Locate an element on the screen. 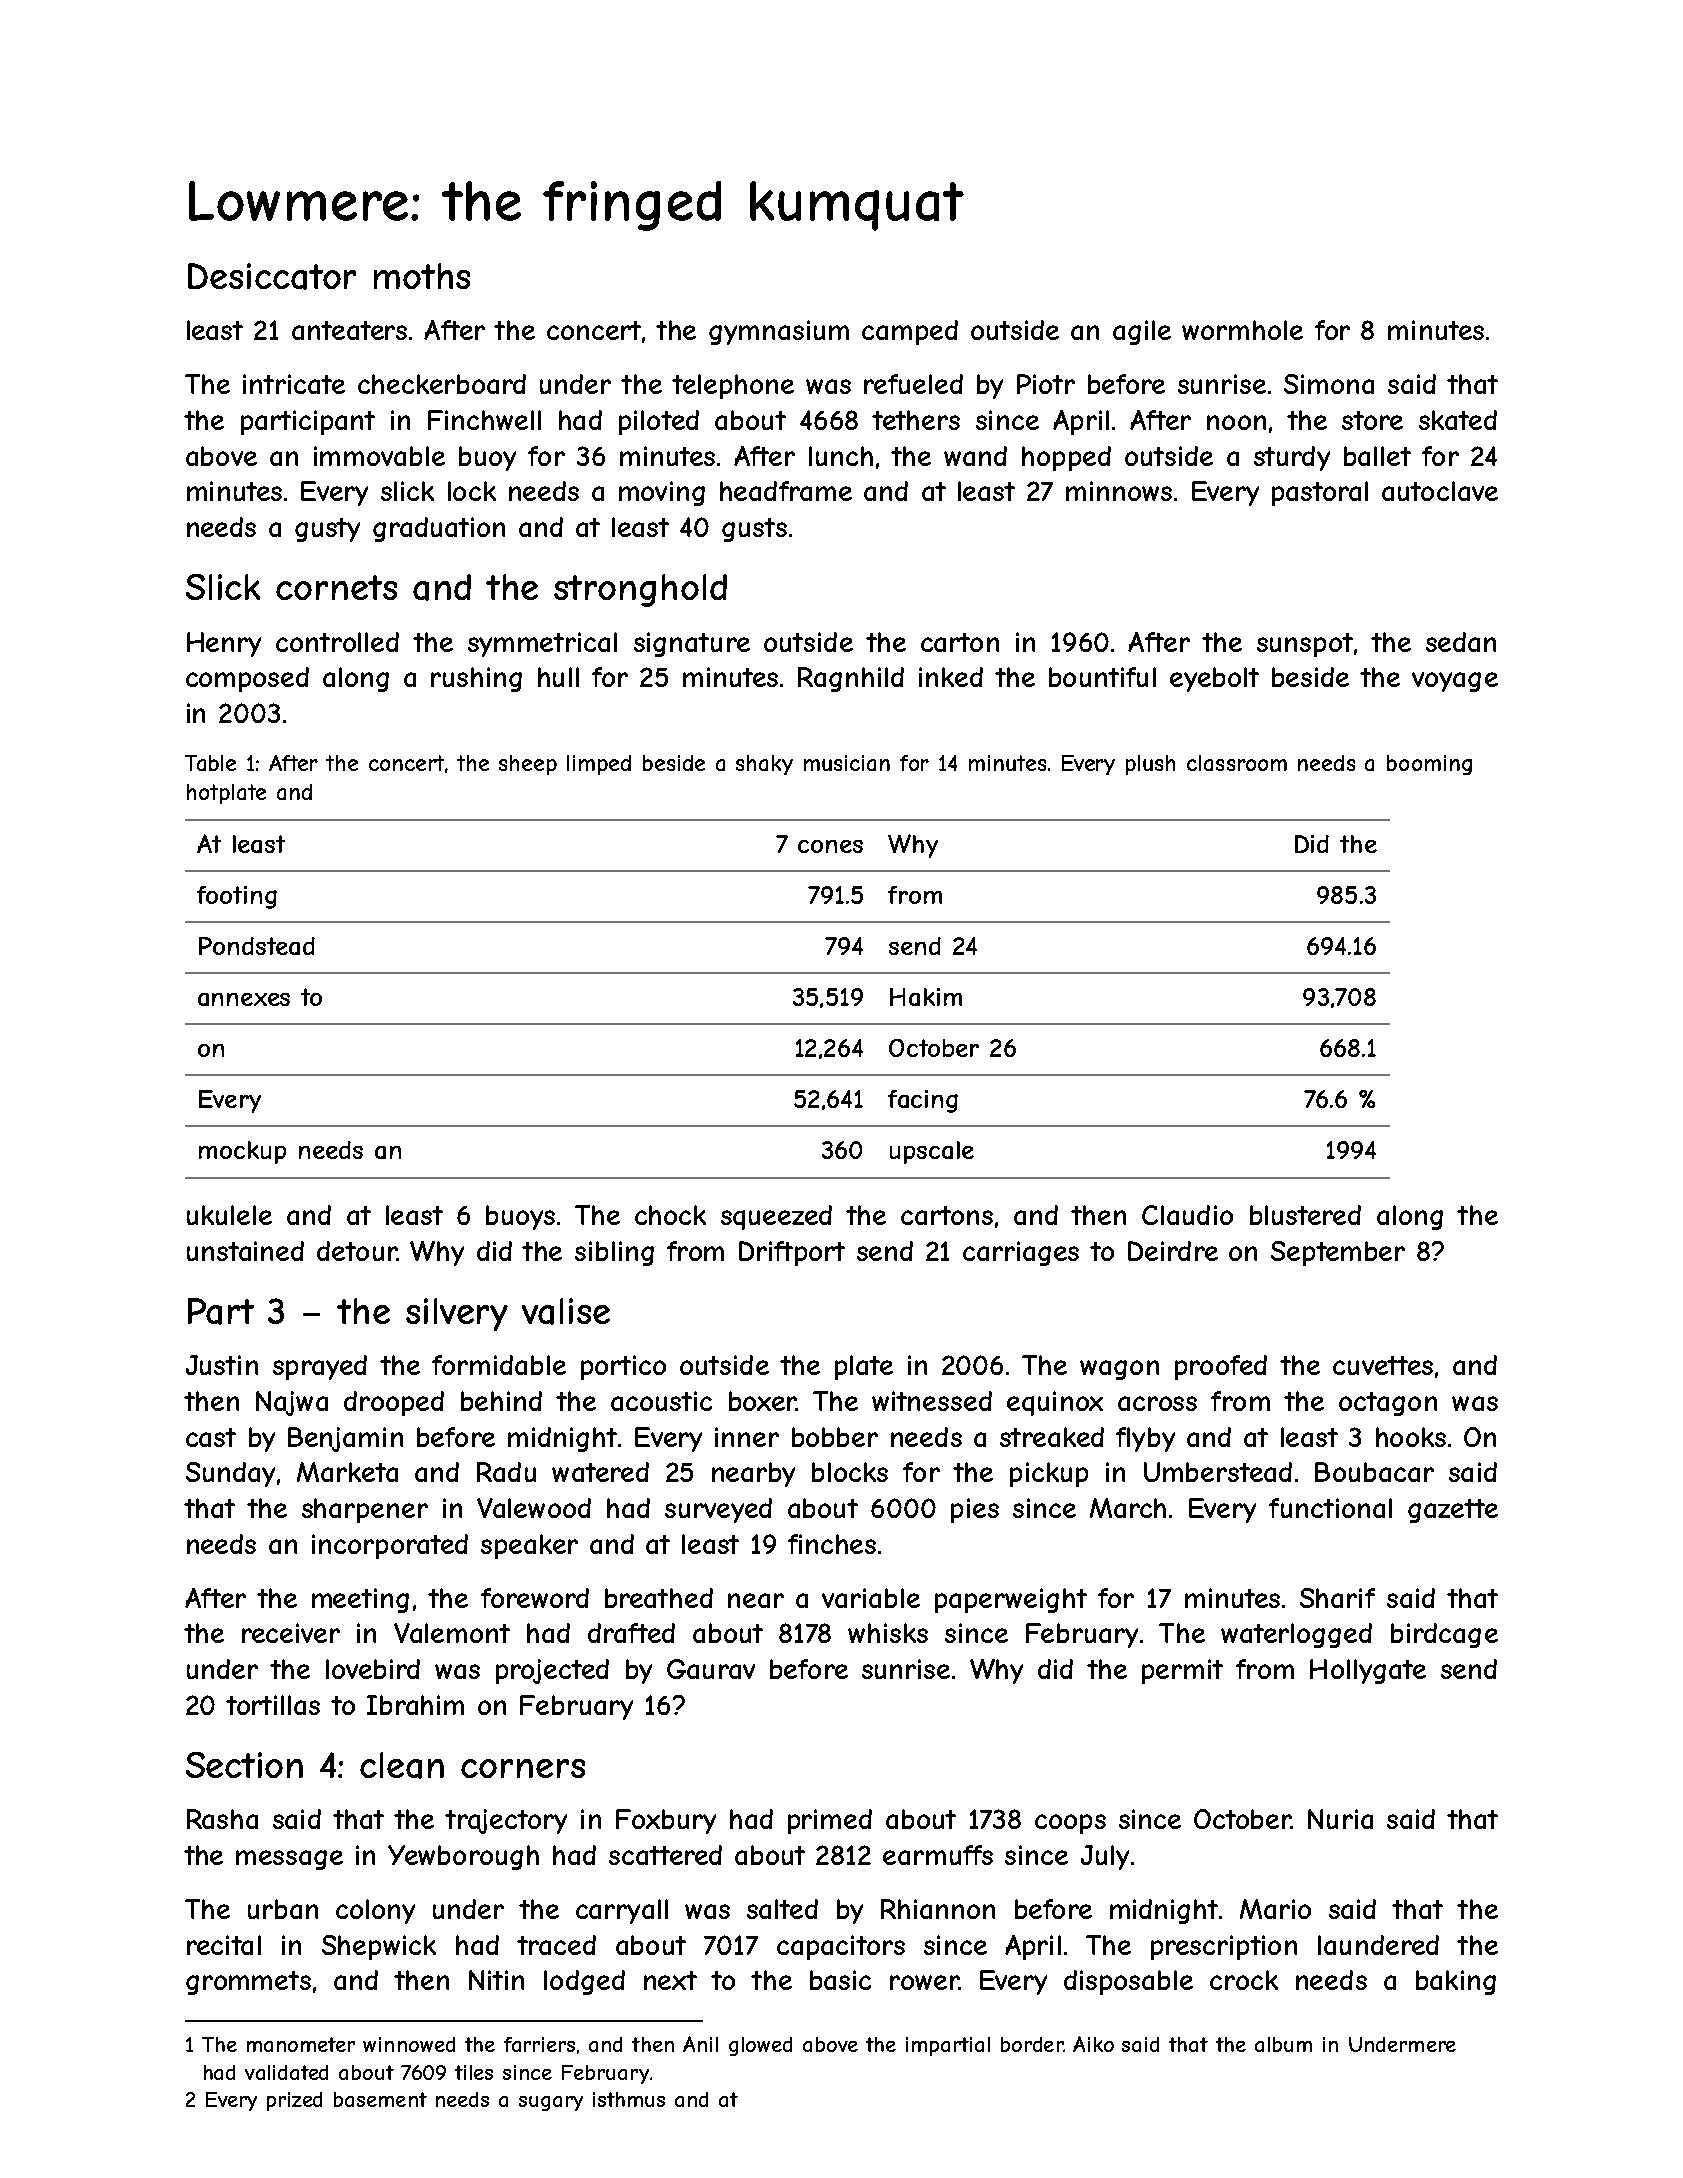  facing is located at coordinates (923, 1101).
